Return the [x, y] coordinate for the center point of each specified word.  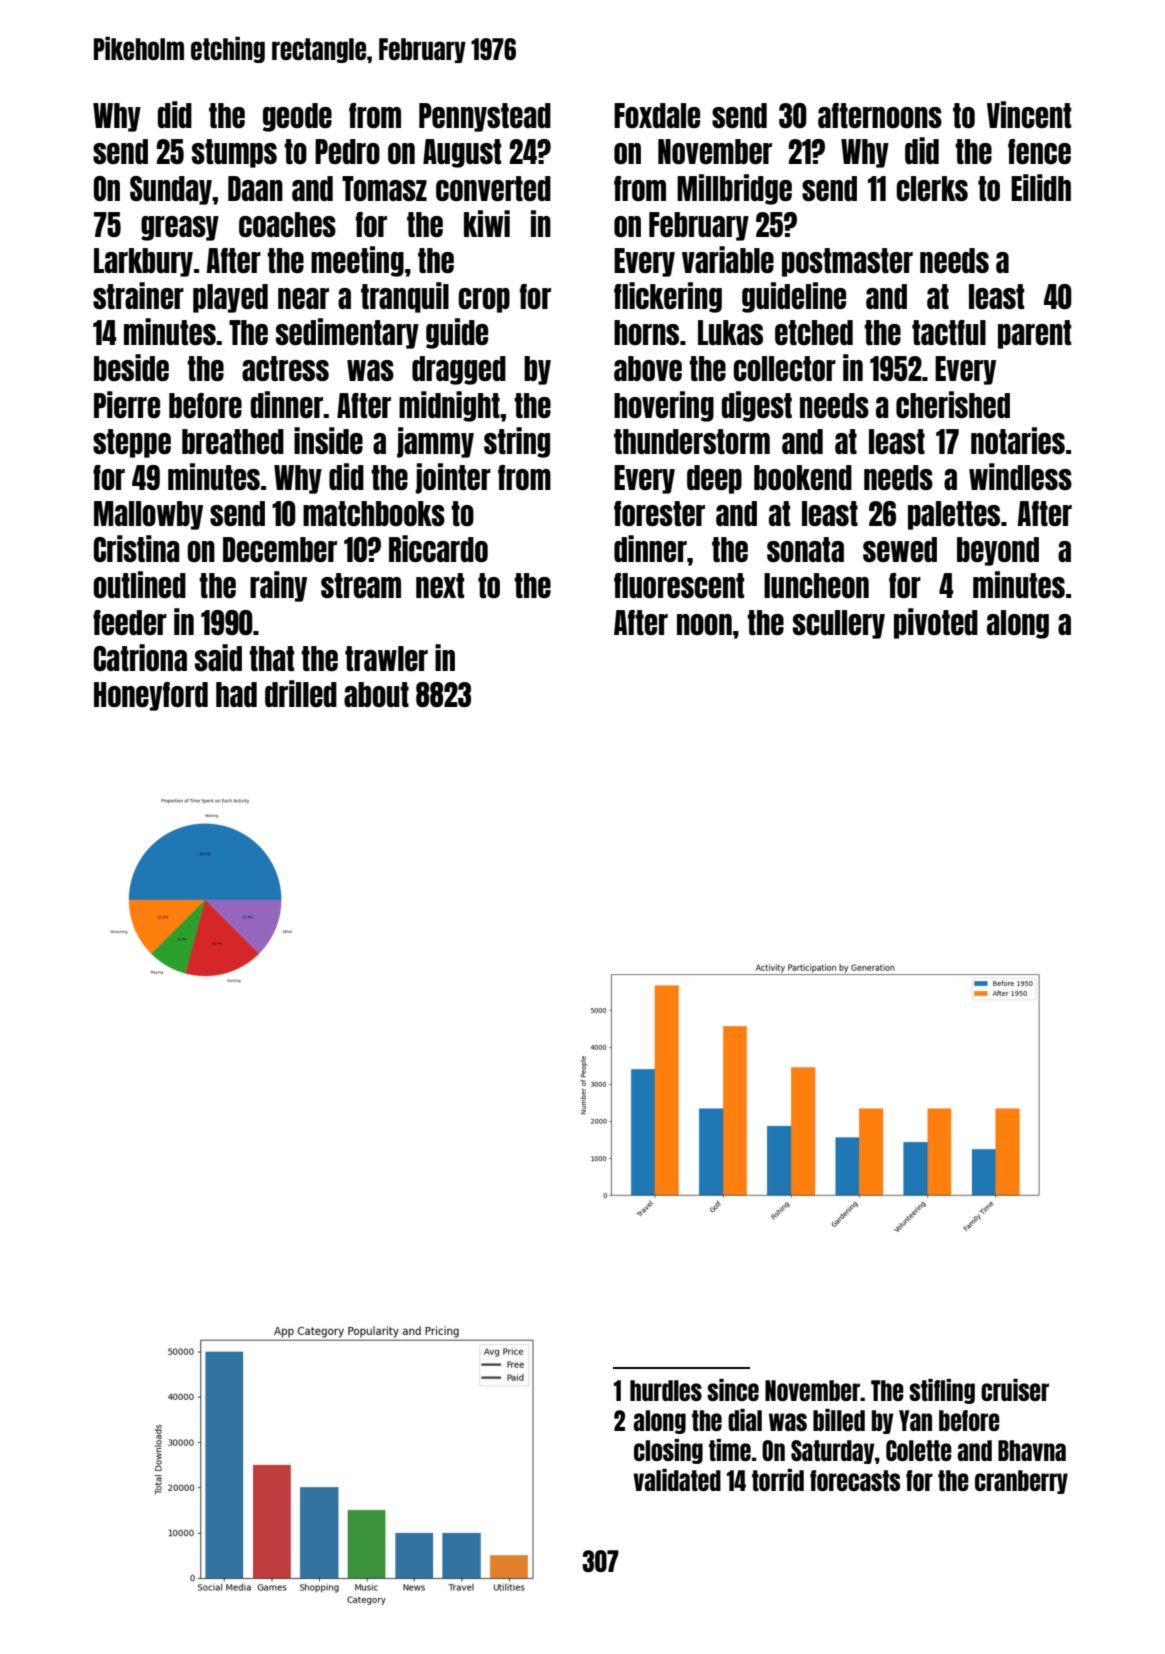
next [440, 585]
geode [297, 117]
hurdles [666, 1390]
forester [659, 513]
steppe [132, 443]
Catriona [140, 657]
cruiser [1015, 1390]
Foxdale [657, 115]
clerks [932, 188]
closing [668, 1451]
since [733, 1390]
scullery [839, 624]
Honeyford [151, 696]
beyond [998, 551]
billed [839, 1420]
